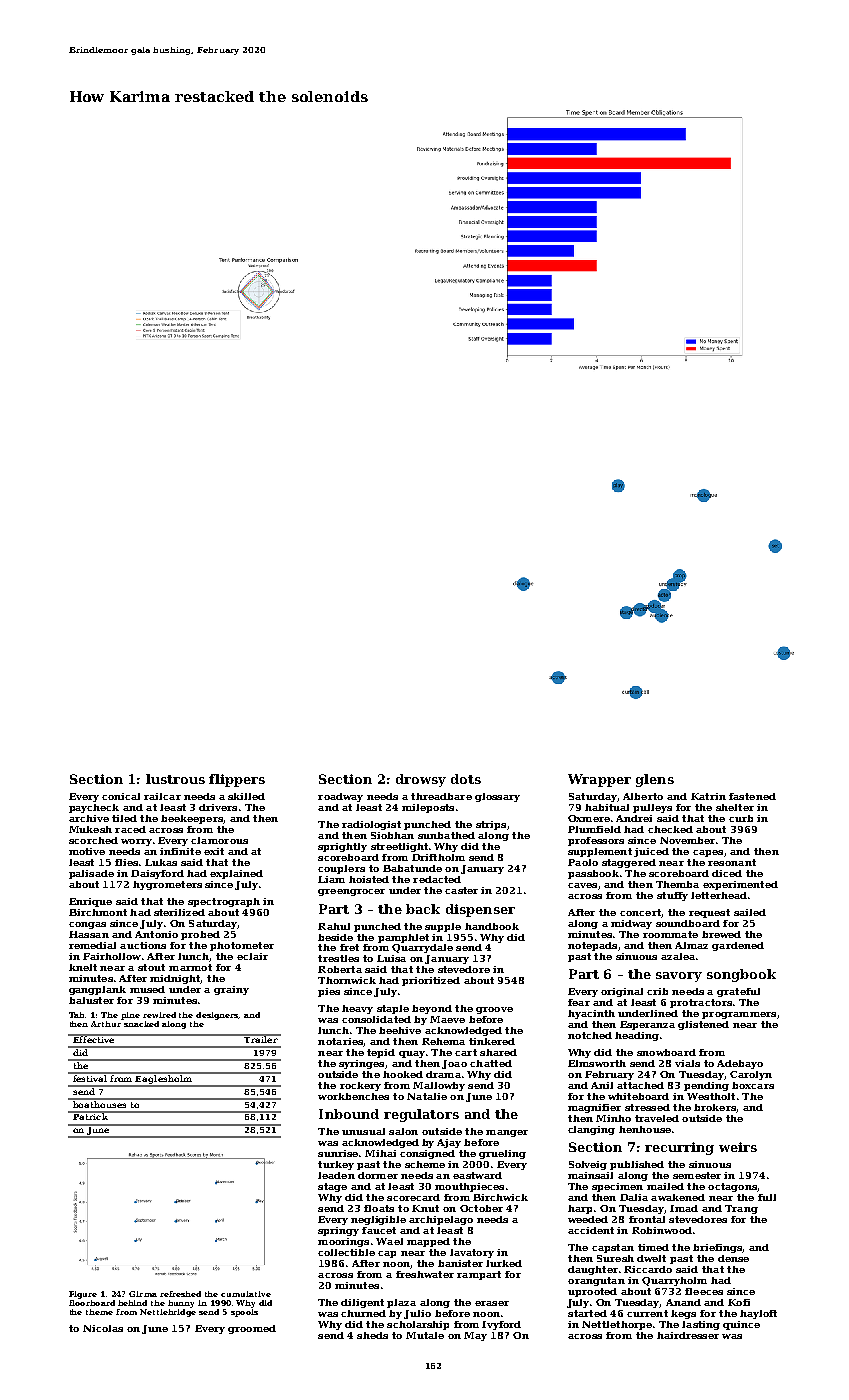 This image has height=1400, width=849. I want to click on Rahul, so click(334, 926).
